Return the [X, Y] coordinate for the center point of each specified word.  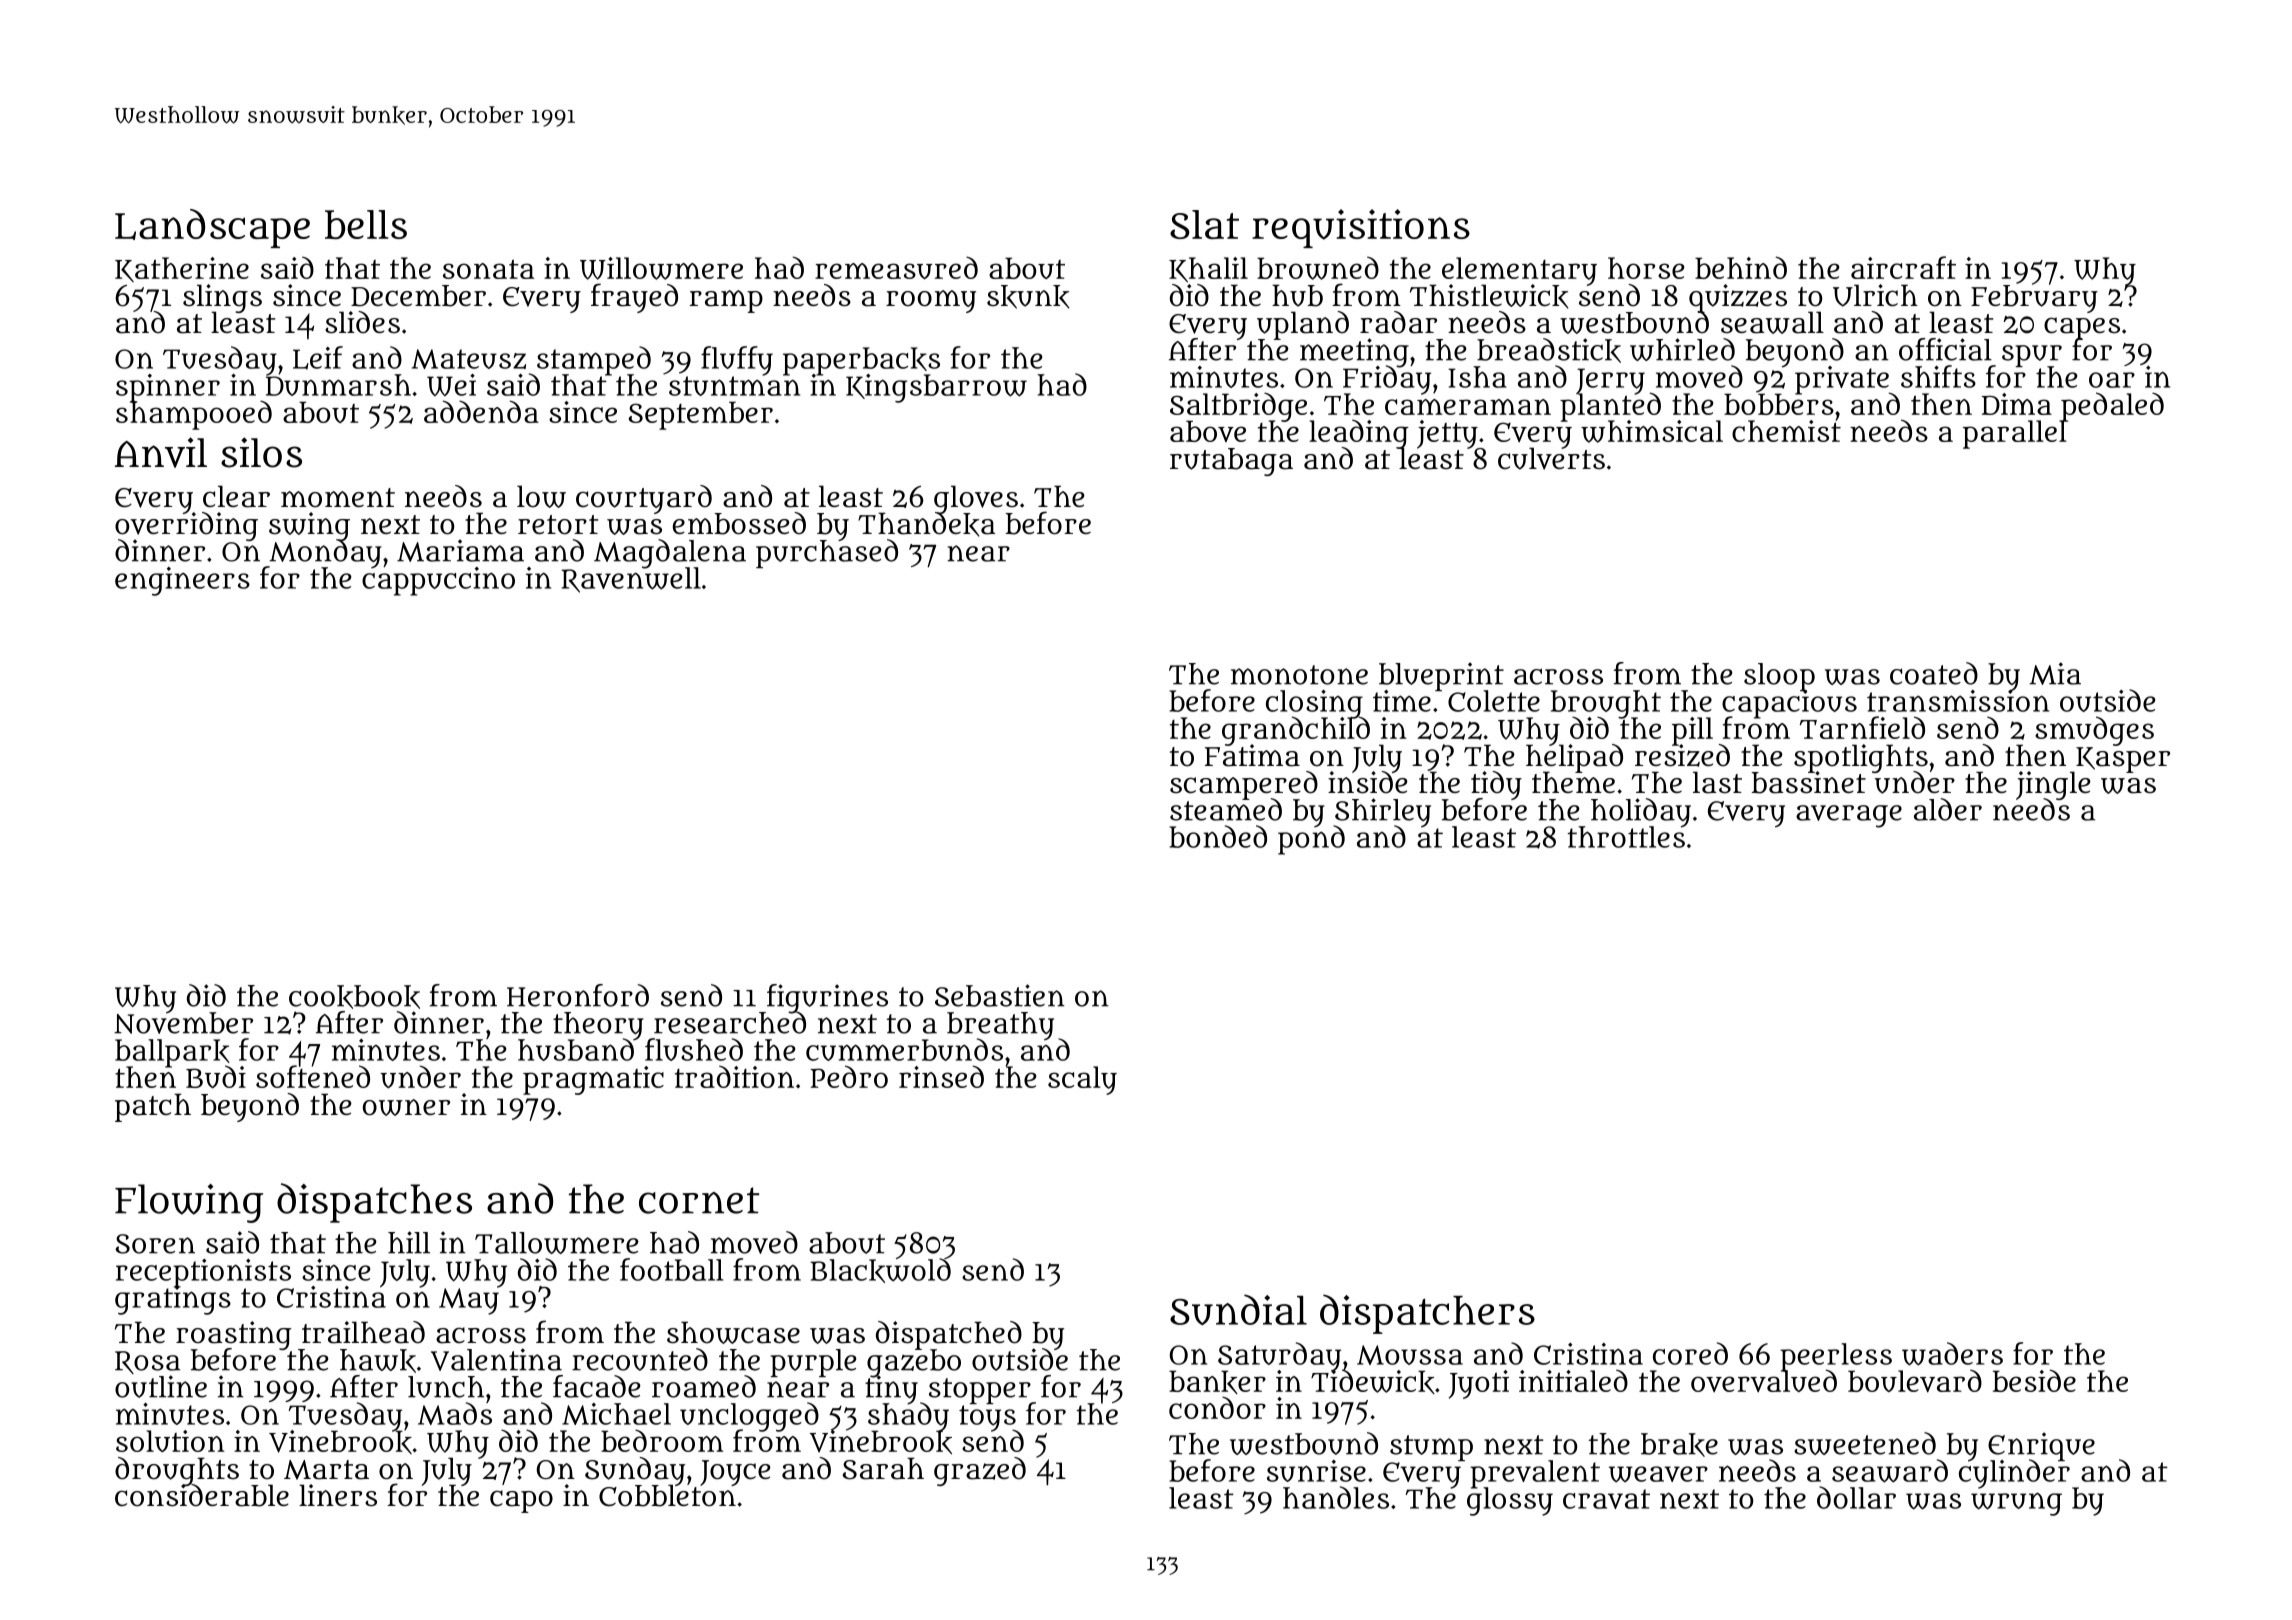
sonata [488, 269]
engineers [182, 581]
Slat [1204, 224]
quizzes [1738, 298]
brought [1606, 704]
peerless [1836, 1356]
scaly [1082, 1080]
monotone [1299, 675]
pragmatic [593, 1080]
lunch [446, 1387]
